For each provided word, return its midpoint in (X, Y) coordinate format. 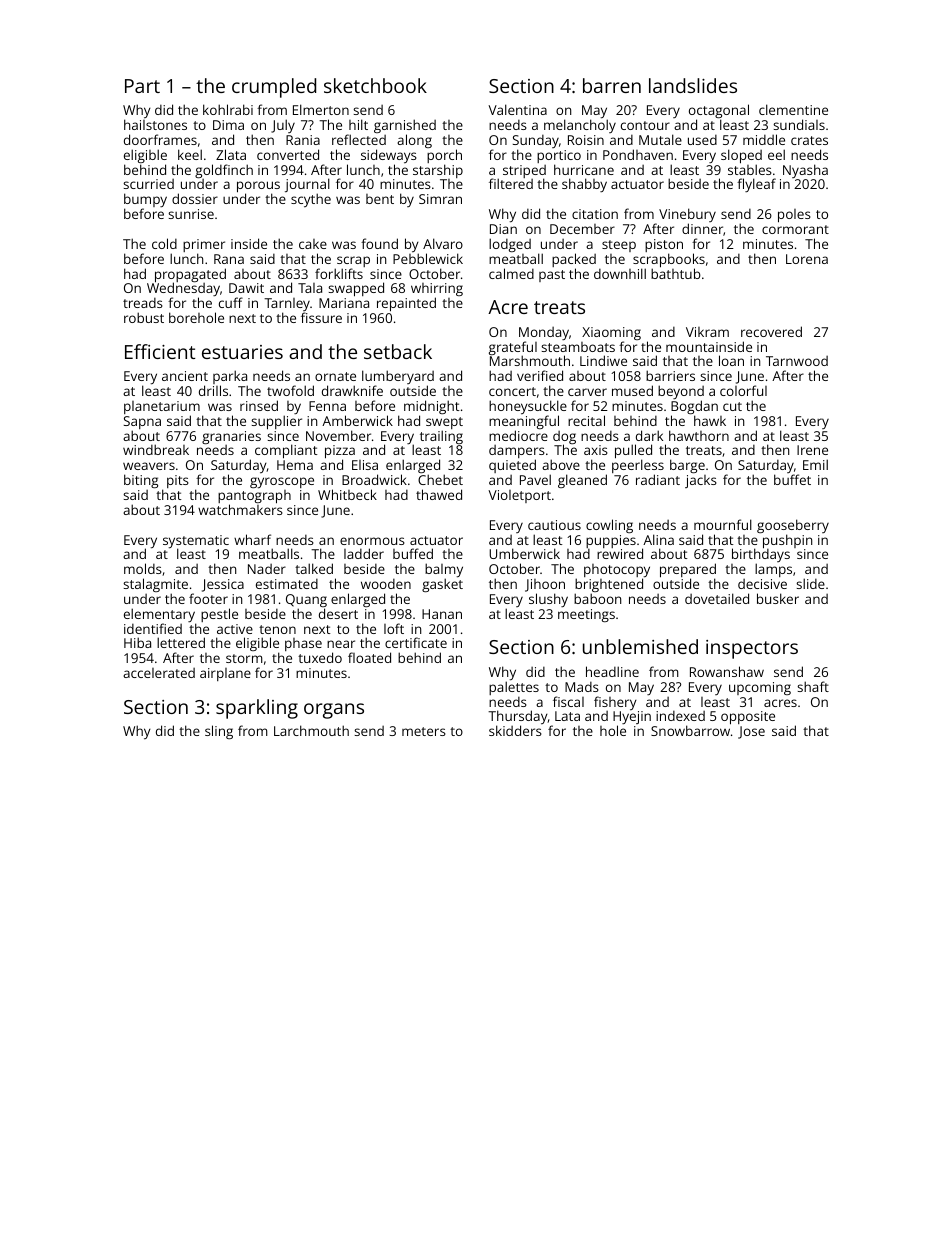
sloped (741, 156)
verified (540, 375)
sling (219, 732)
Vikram (707, 332)
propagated (190, 275)
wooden (386, 584)
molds (143, 568)
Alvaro (443, 243)
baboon (597, 598)
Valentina (517, 109)
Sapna (142, 422)
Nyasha (805, 171)
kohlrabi (228, 109)
